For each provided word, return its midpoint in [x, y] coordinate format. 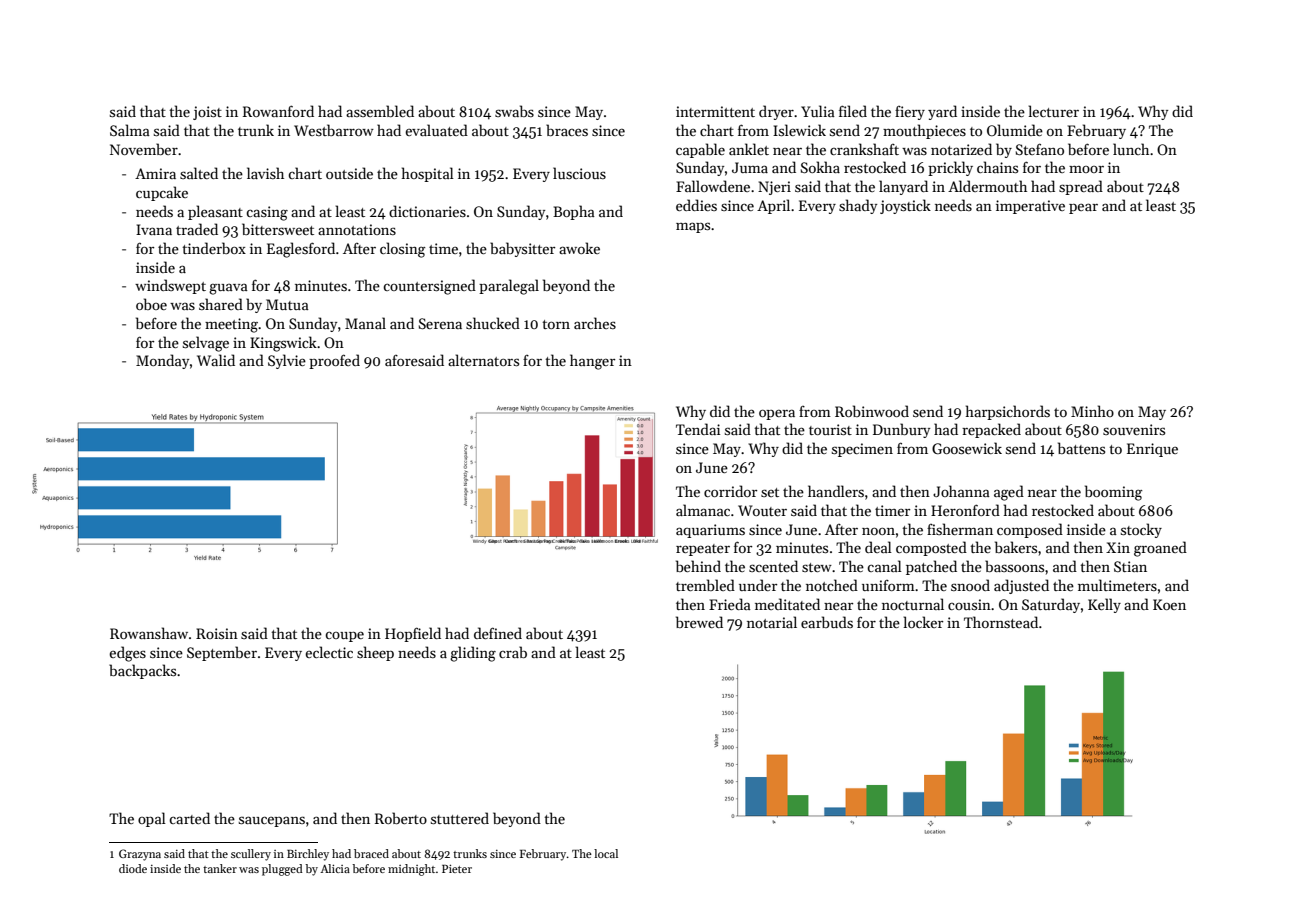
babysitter [522, 249]
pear [1083, 208]
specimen [862, 450]
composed [1030, 530]
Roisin [217, 633]
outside [349, 173]
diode [133, 868]
